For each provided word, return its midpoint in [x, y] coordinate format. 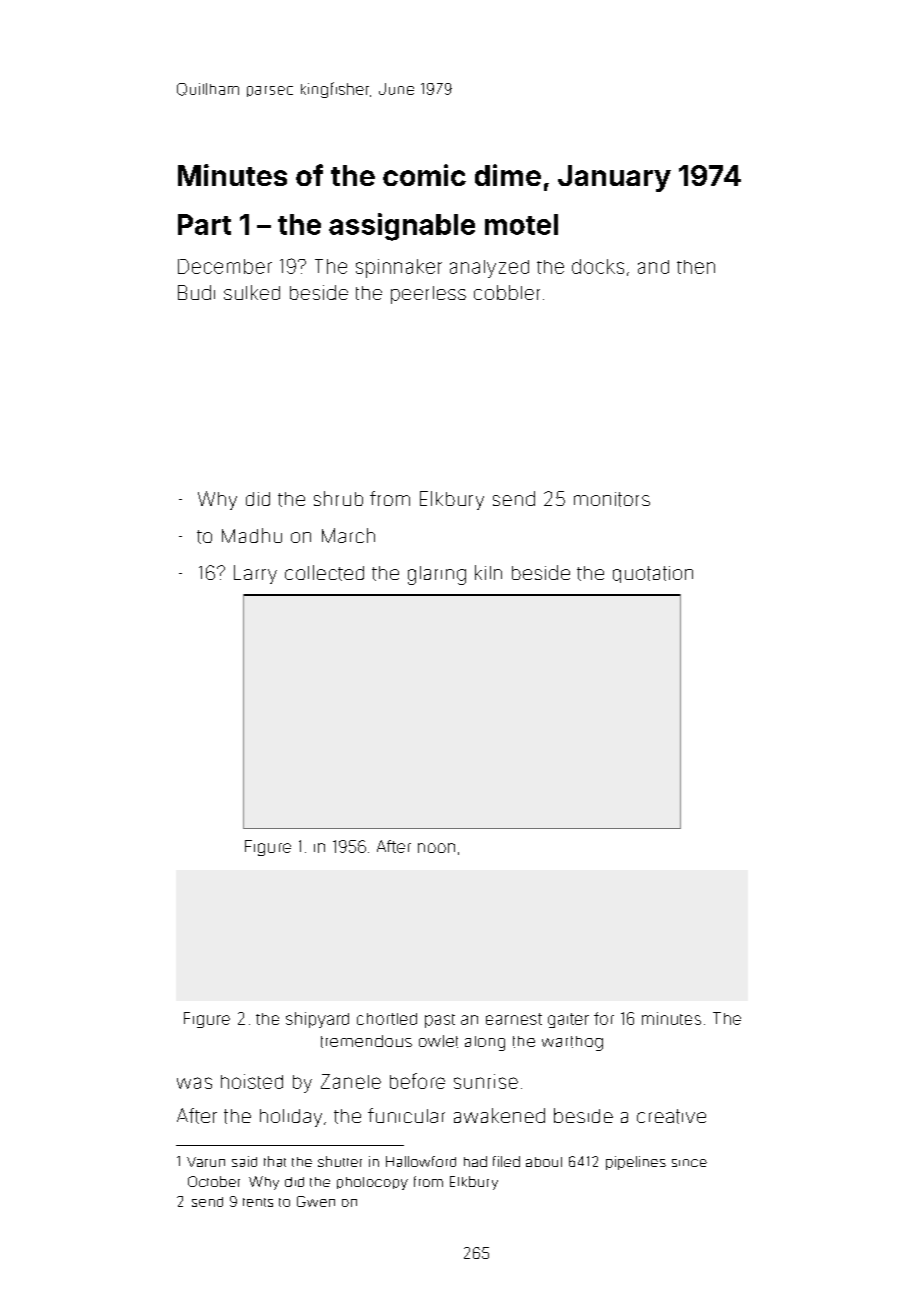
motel [521, 224]
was [194, 1083]
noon [436, 848]
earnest [514, 1019]
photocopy [372, 1183]
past [440, 1021]
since [689, 1163]
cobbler [507, 292]
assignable [402, 227]
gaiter [568, 1020]
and [653, 267]
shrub [338, 498]
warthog [572, 1043]
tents [258, 1202]
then [696, 267]
